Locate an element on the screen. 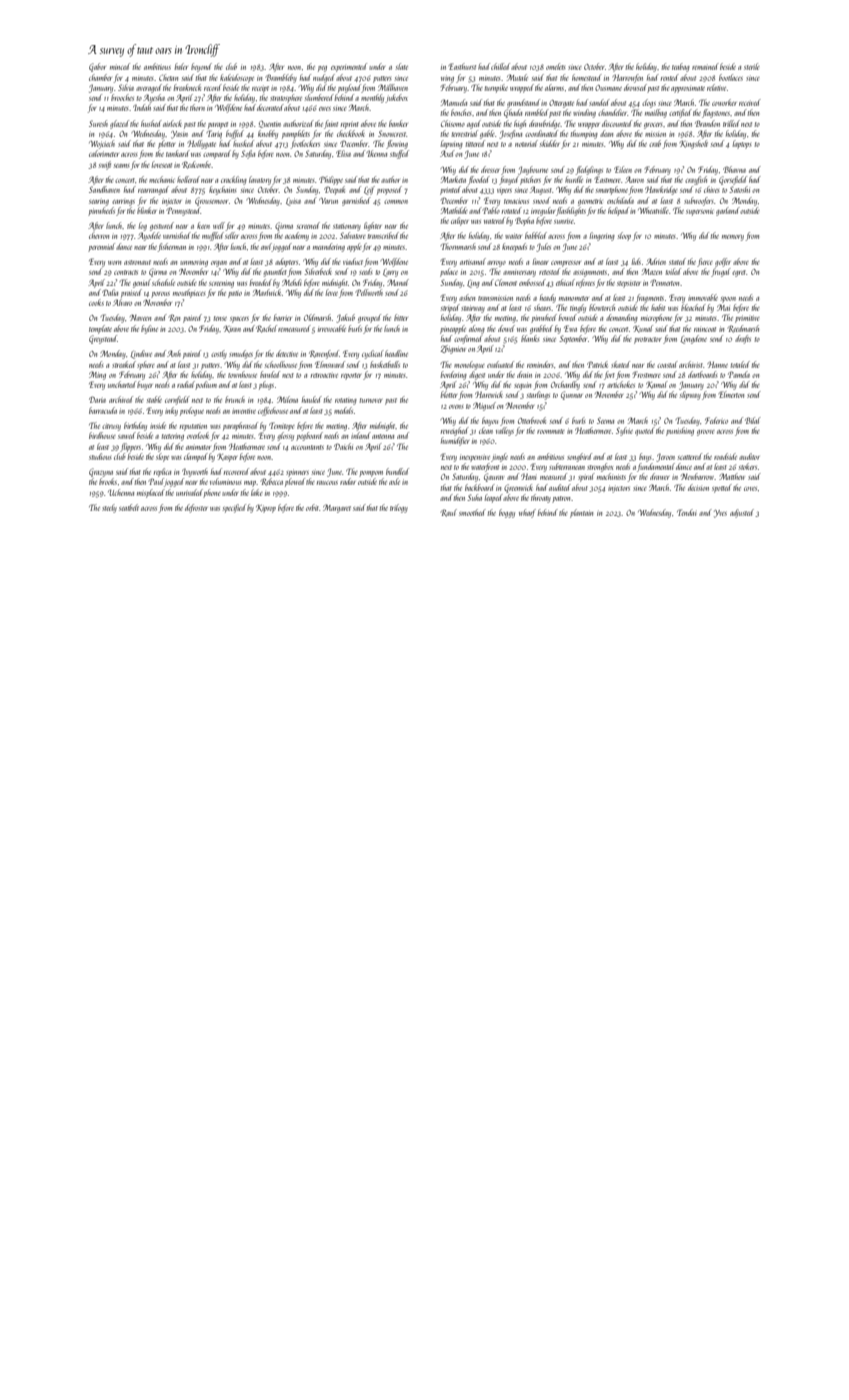 The image size is (849, 1400). Silvia is located at coordinates (126, 87).
